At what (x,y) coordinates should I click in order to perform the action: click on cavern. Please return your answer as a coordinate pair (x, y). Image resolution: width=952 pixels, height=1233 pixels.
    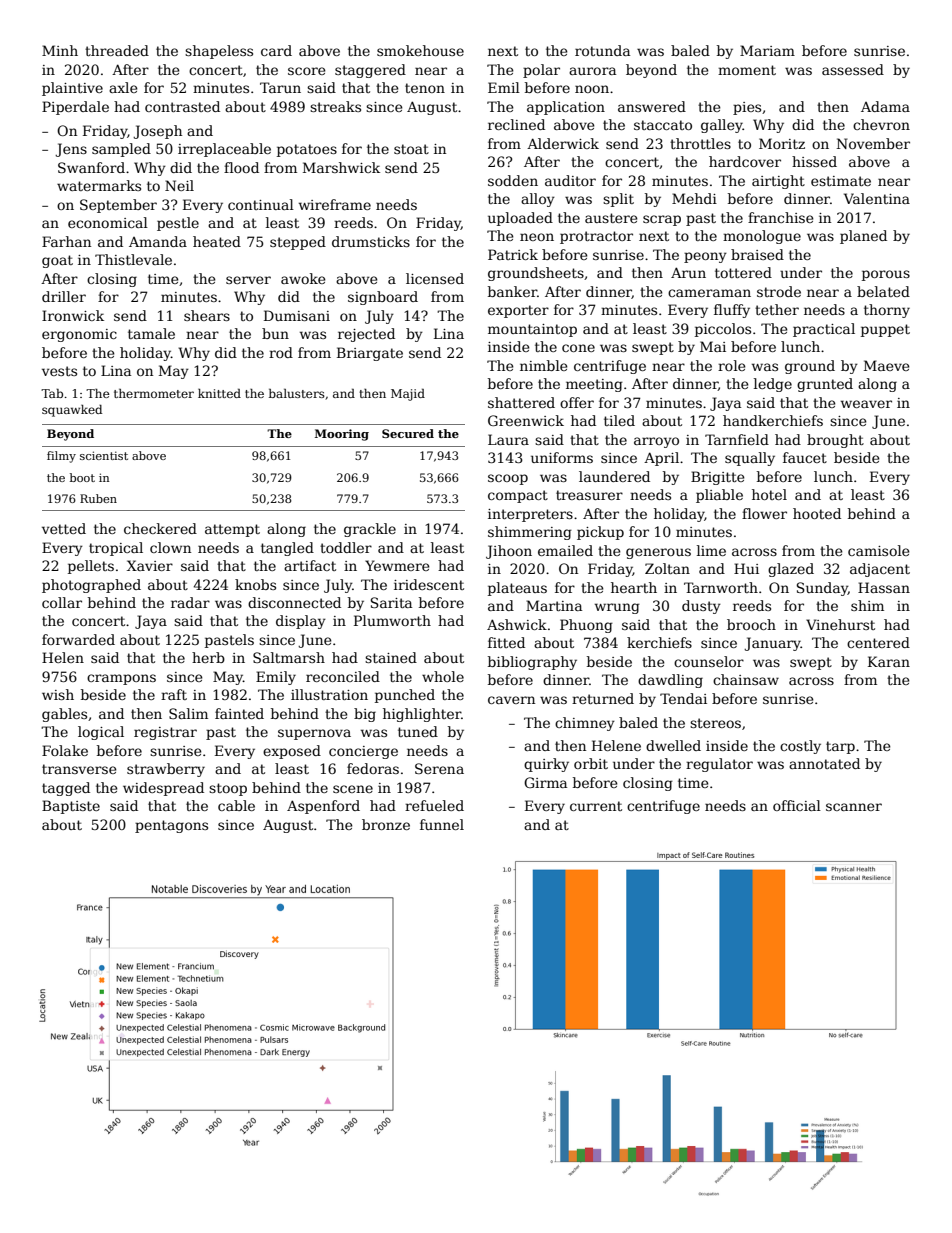
    Looking at the image, I should click on (511, 700).
